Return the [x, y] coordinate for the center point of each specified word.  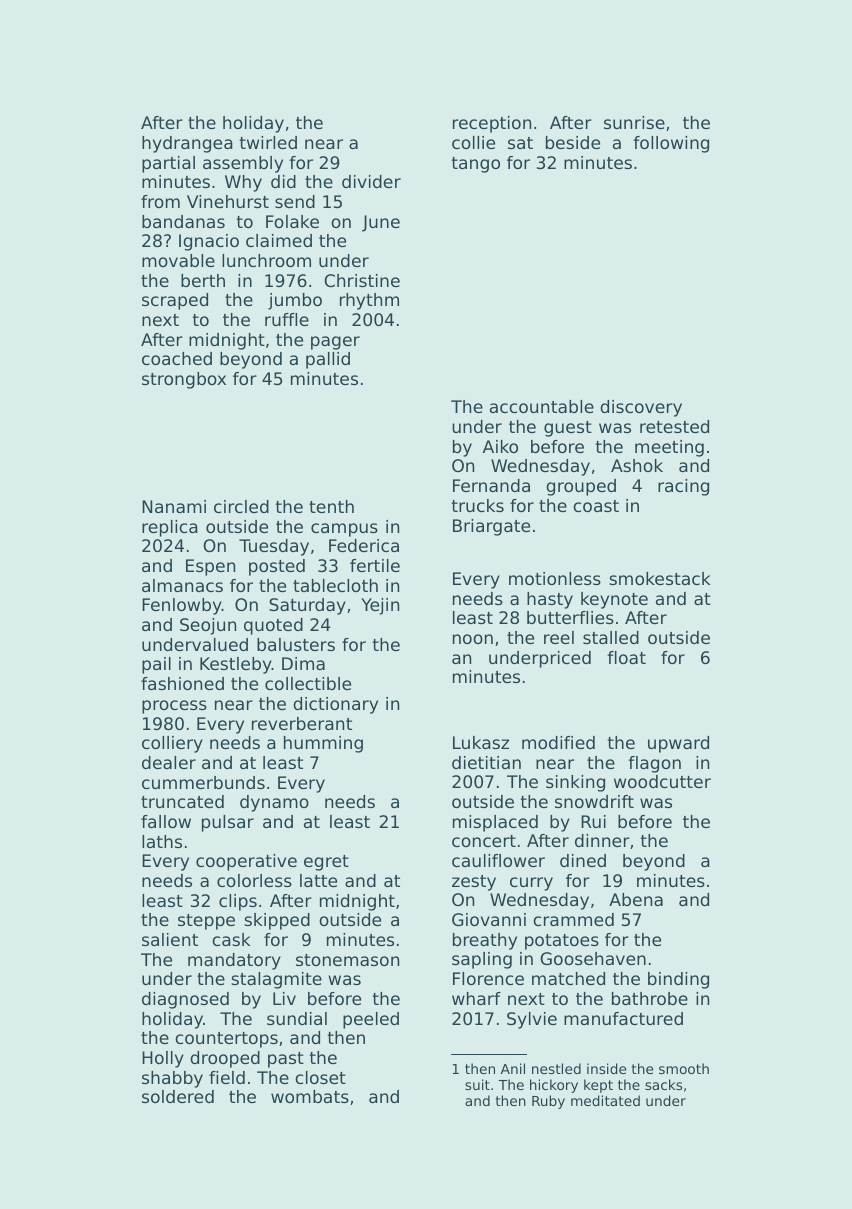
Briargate [491, 527]
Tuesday [274, 547]
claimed [279, 240]
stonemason [347, 960]
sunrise [634, 122]
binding [678, 980]
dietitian [486, 762]
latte [318, 880]
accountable [542, 406]
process [174, 707]
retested [674, 426]
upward [678, 744]
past [286, 1060]
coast [596, 506]
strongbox [184, 380]
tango [476, 165]
